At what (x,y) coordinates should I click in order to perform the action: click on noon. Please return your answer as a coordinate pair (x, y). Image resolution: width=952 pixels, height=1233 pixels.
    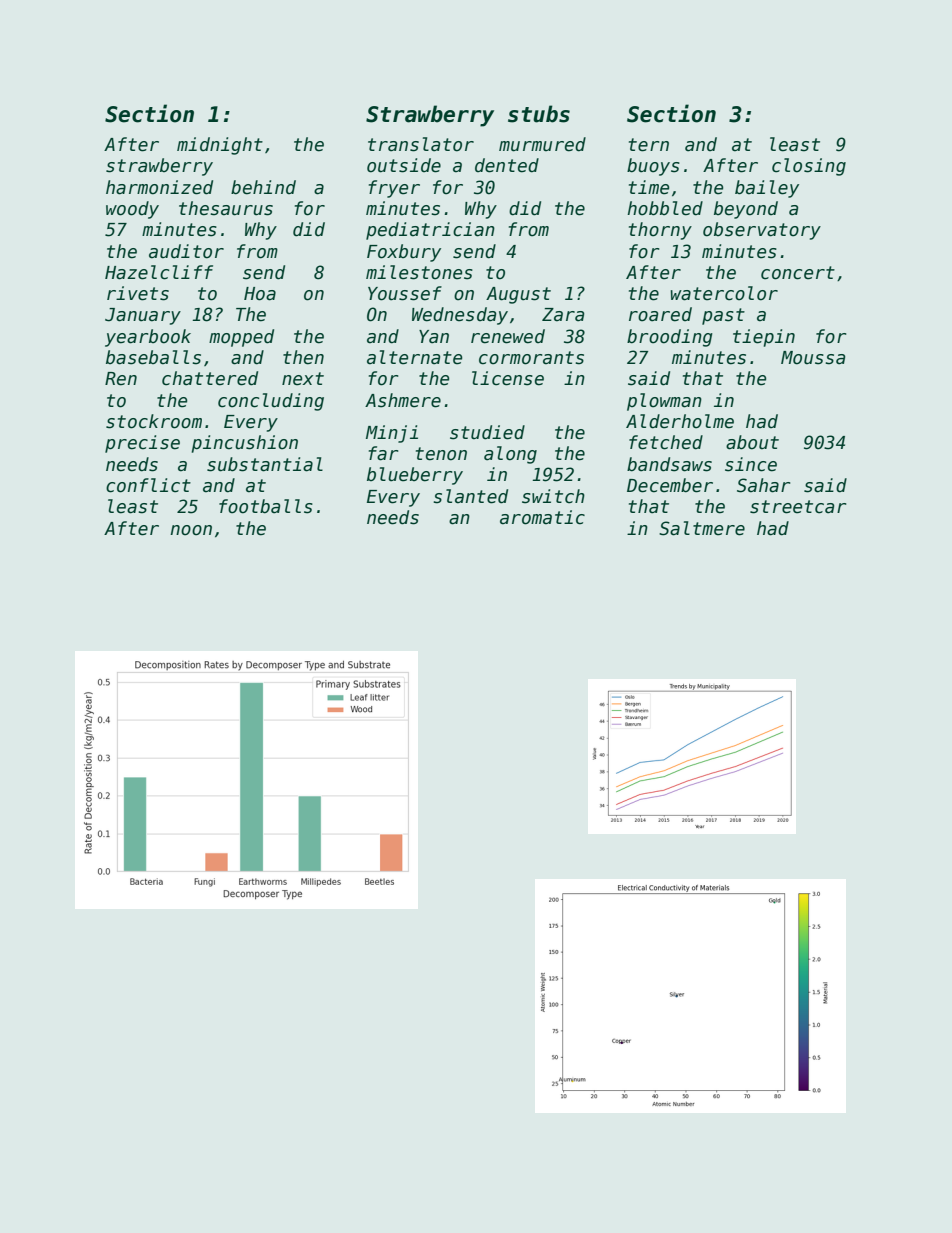
    Looking at the image, I should click on (191, 530).
